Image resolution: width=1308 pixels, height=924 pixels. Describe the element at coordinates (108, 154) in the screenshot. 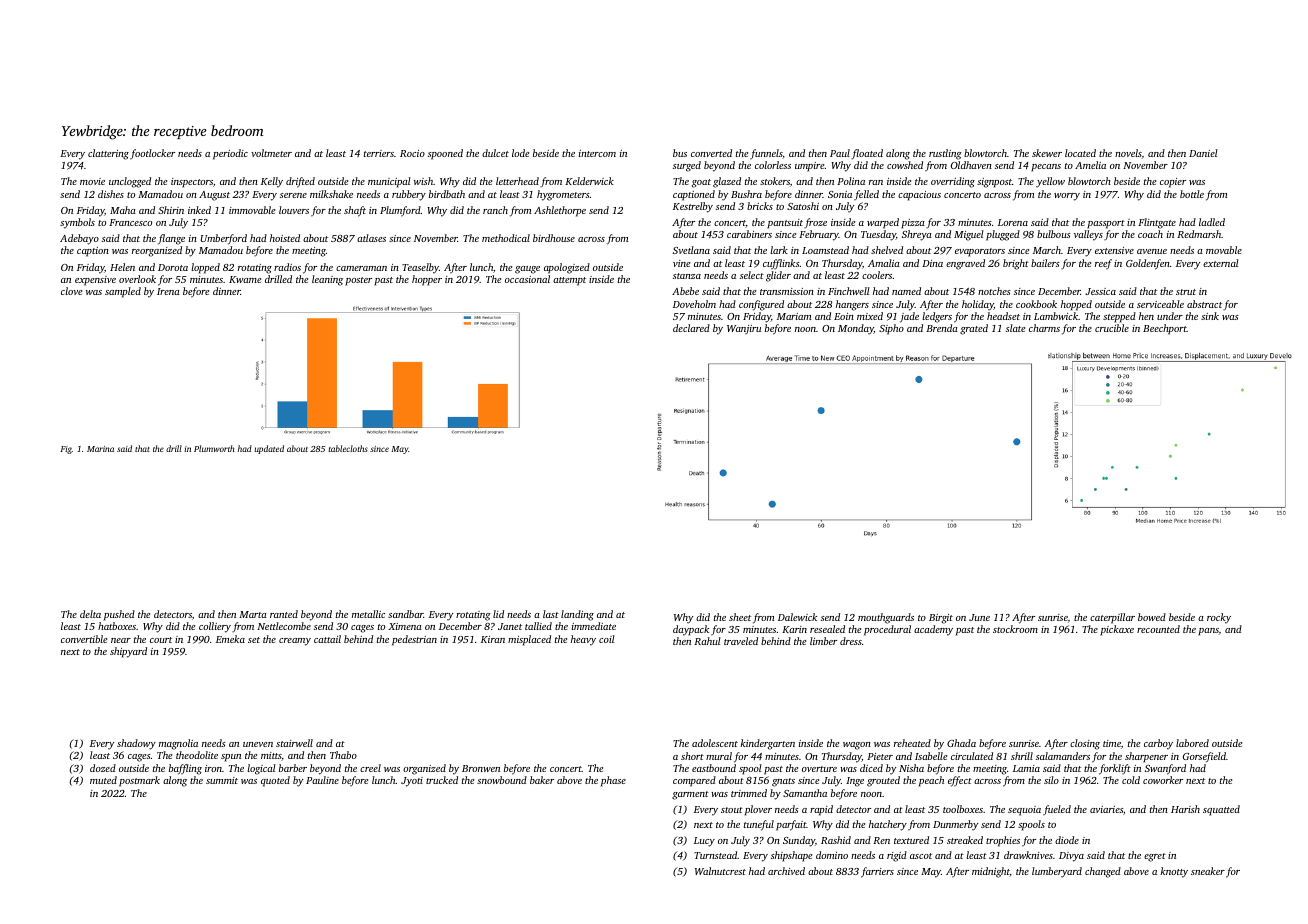

I see `clattering` at that location.
